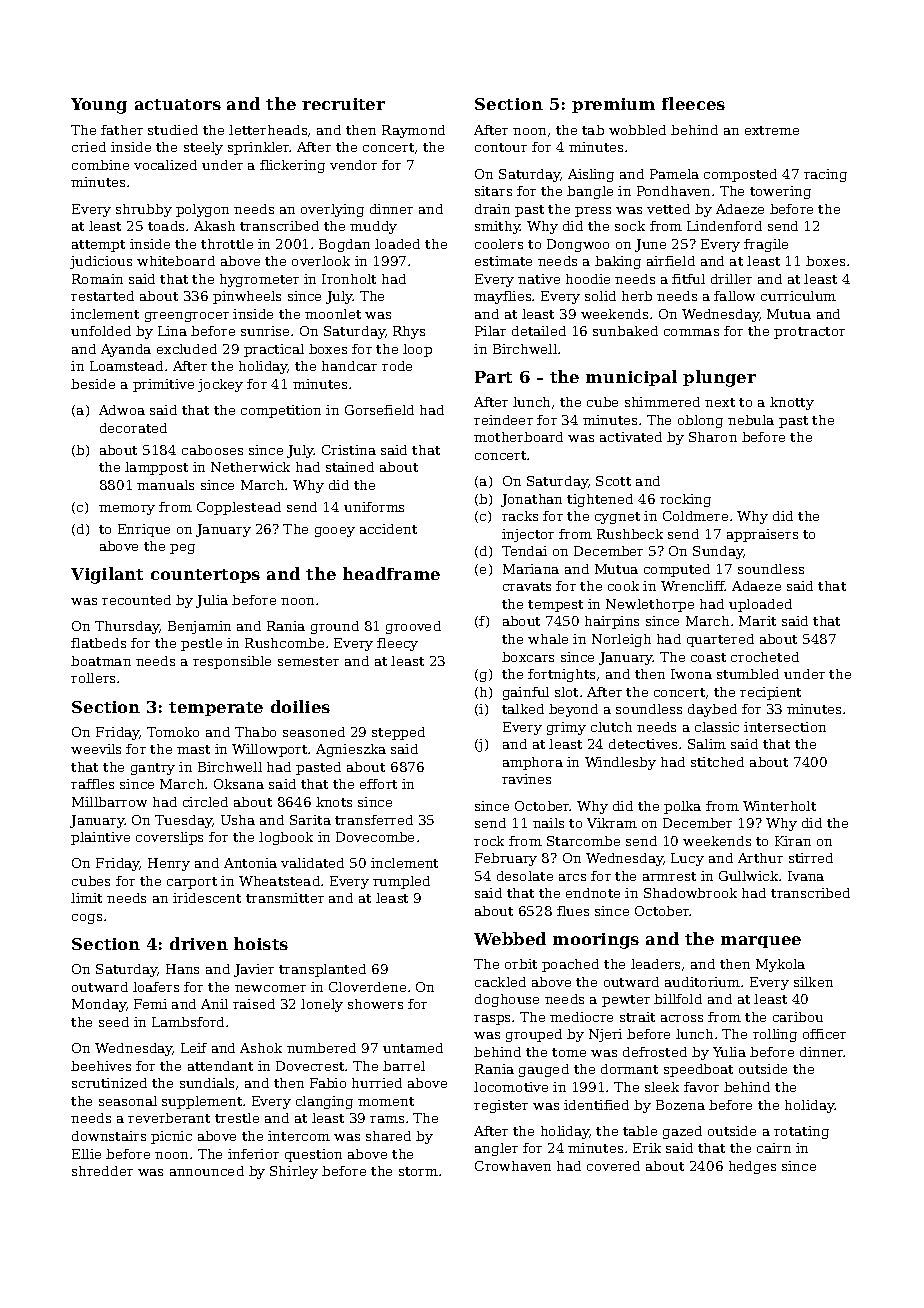  Describe the element at coordinates (555, 606) in the document. I see `tempest` at that location.
